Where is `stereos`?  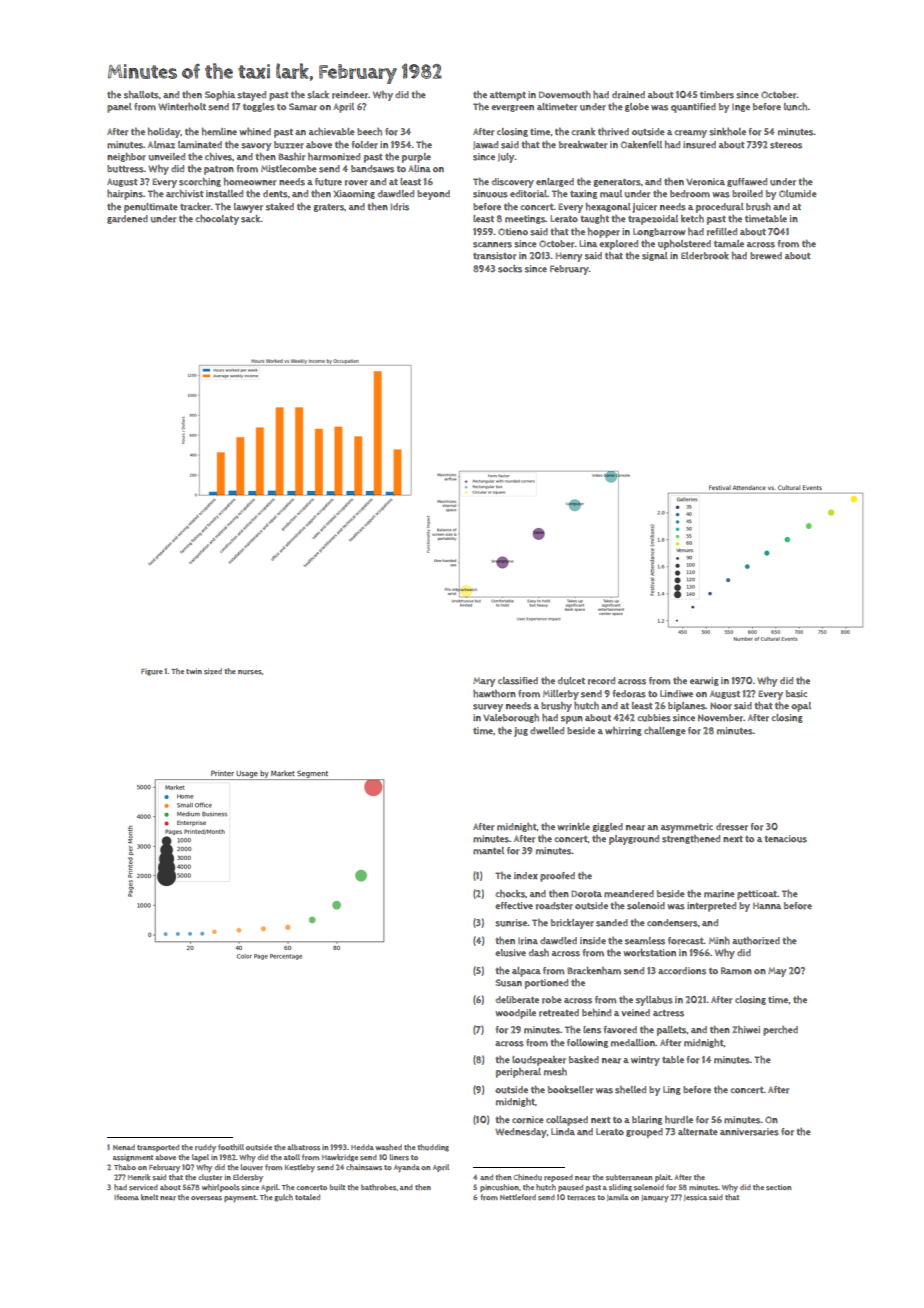
stereos is located at coordinates (786, 145).
